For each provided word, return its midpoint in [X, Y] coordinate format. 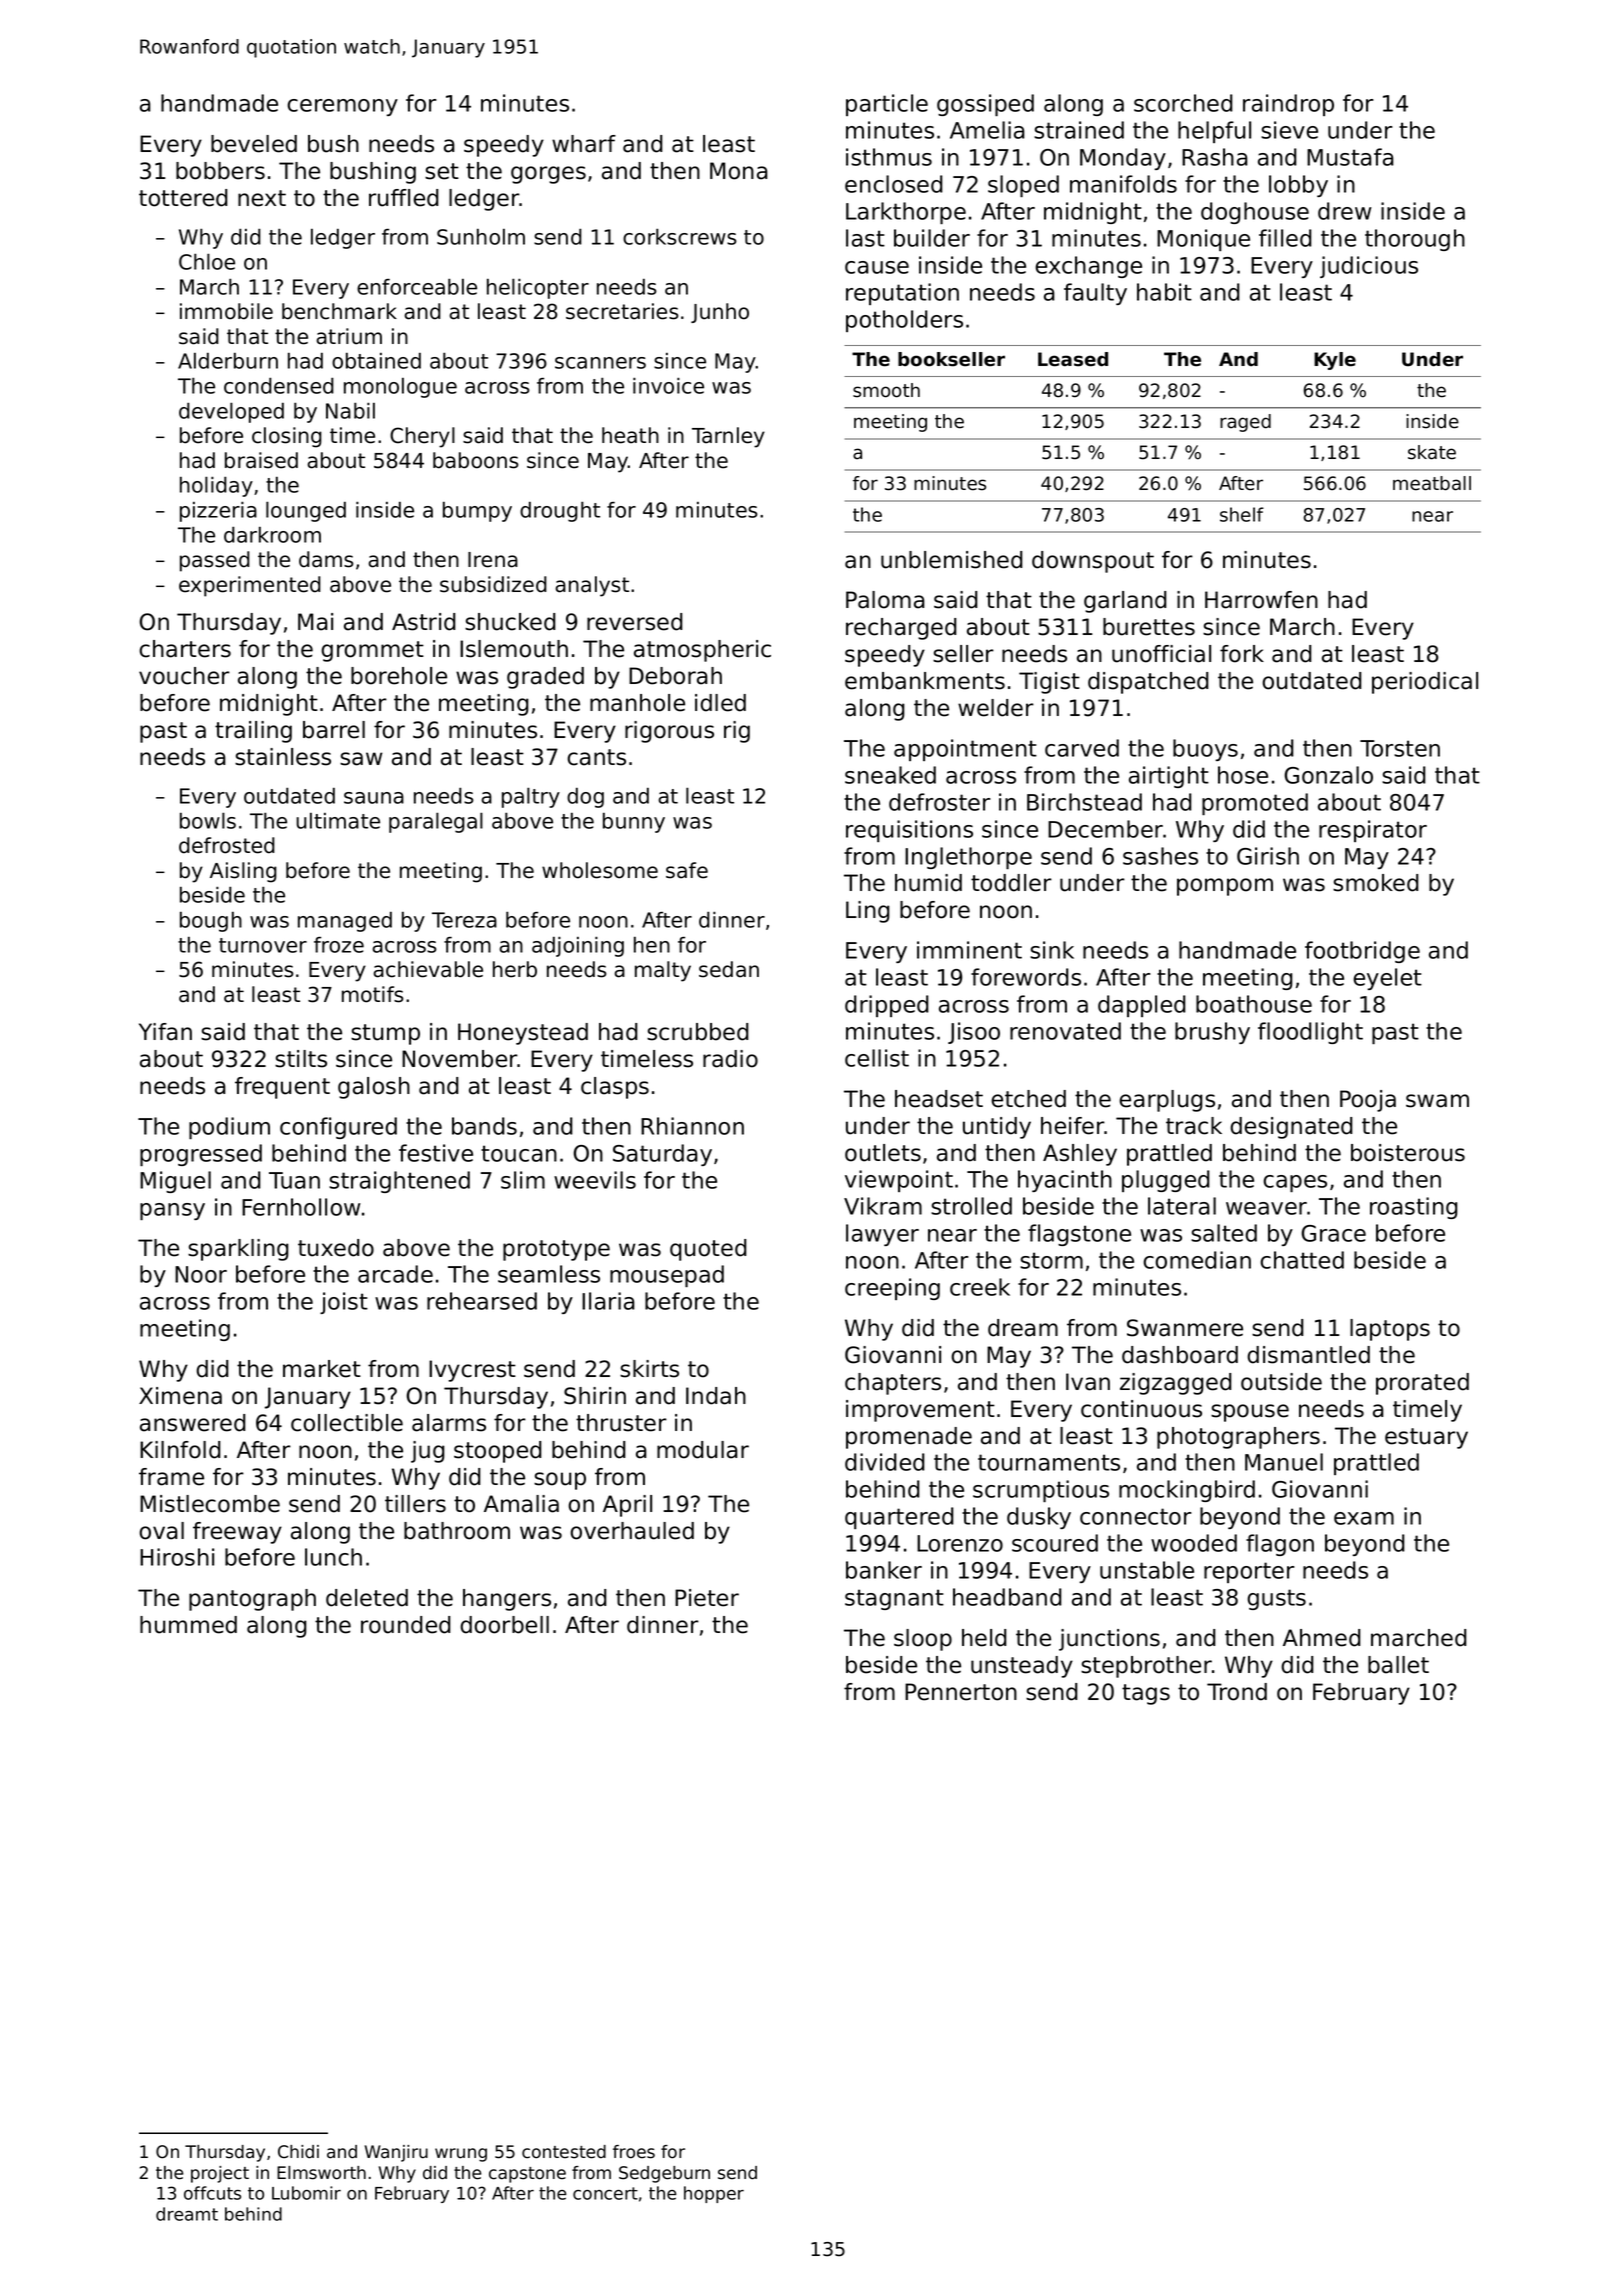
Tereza [464, 920]
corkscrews [680, 236]
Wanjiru [396, 2153]
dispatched [1148, 683]
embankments [925, 681]
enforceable [417, 286]
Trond [1237, 1692]
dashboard [1180, 1355]
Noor [201, 1274]
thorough [1415, 240]
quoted [708, 1250]
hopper [714, 2194]
